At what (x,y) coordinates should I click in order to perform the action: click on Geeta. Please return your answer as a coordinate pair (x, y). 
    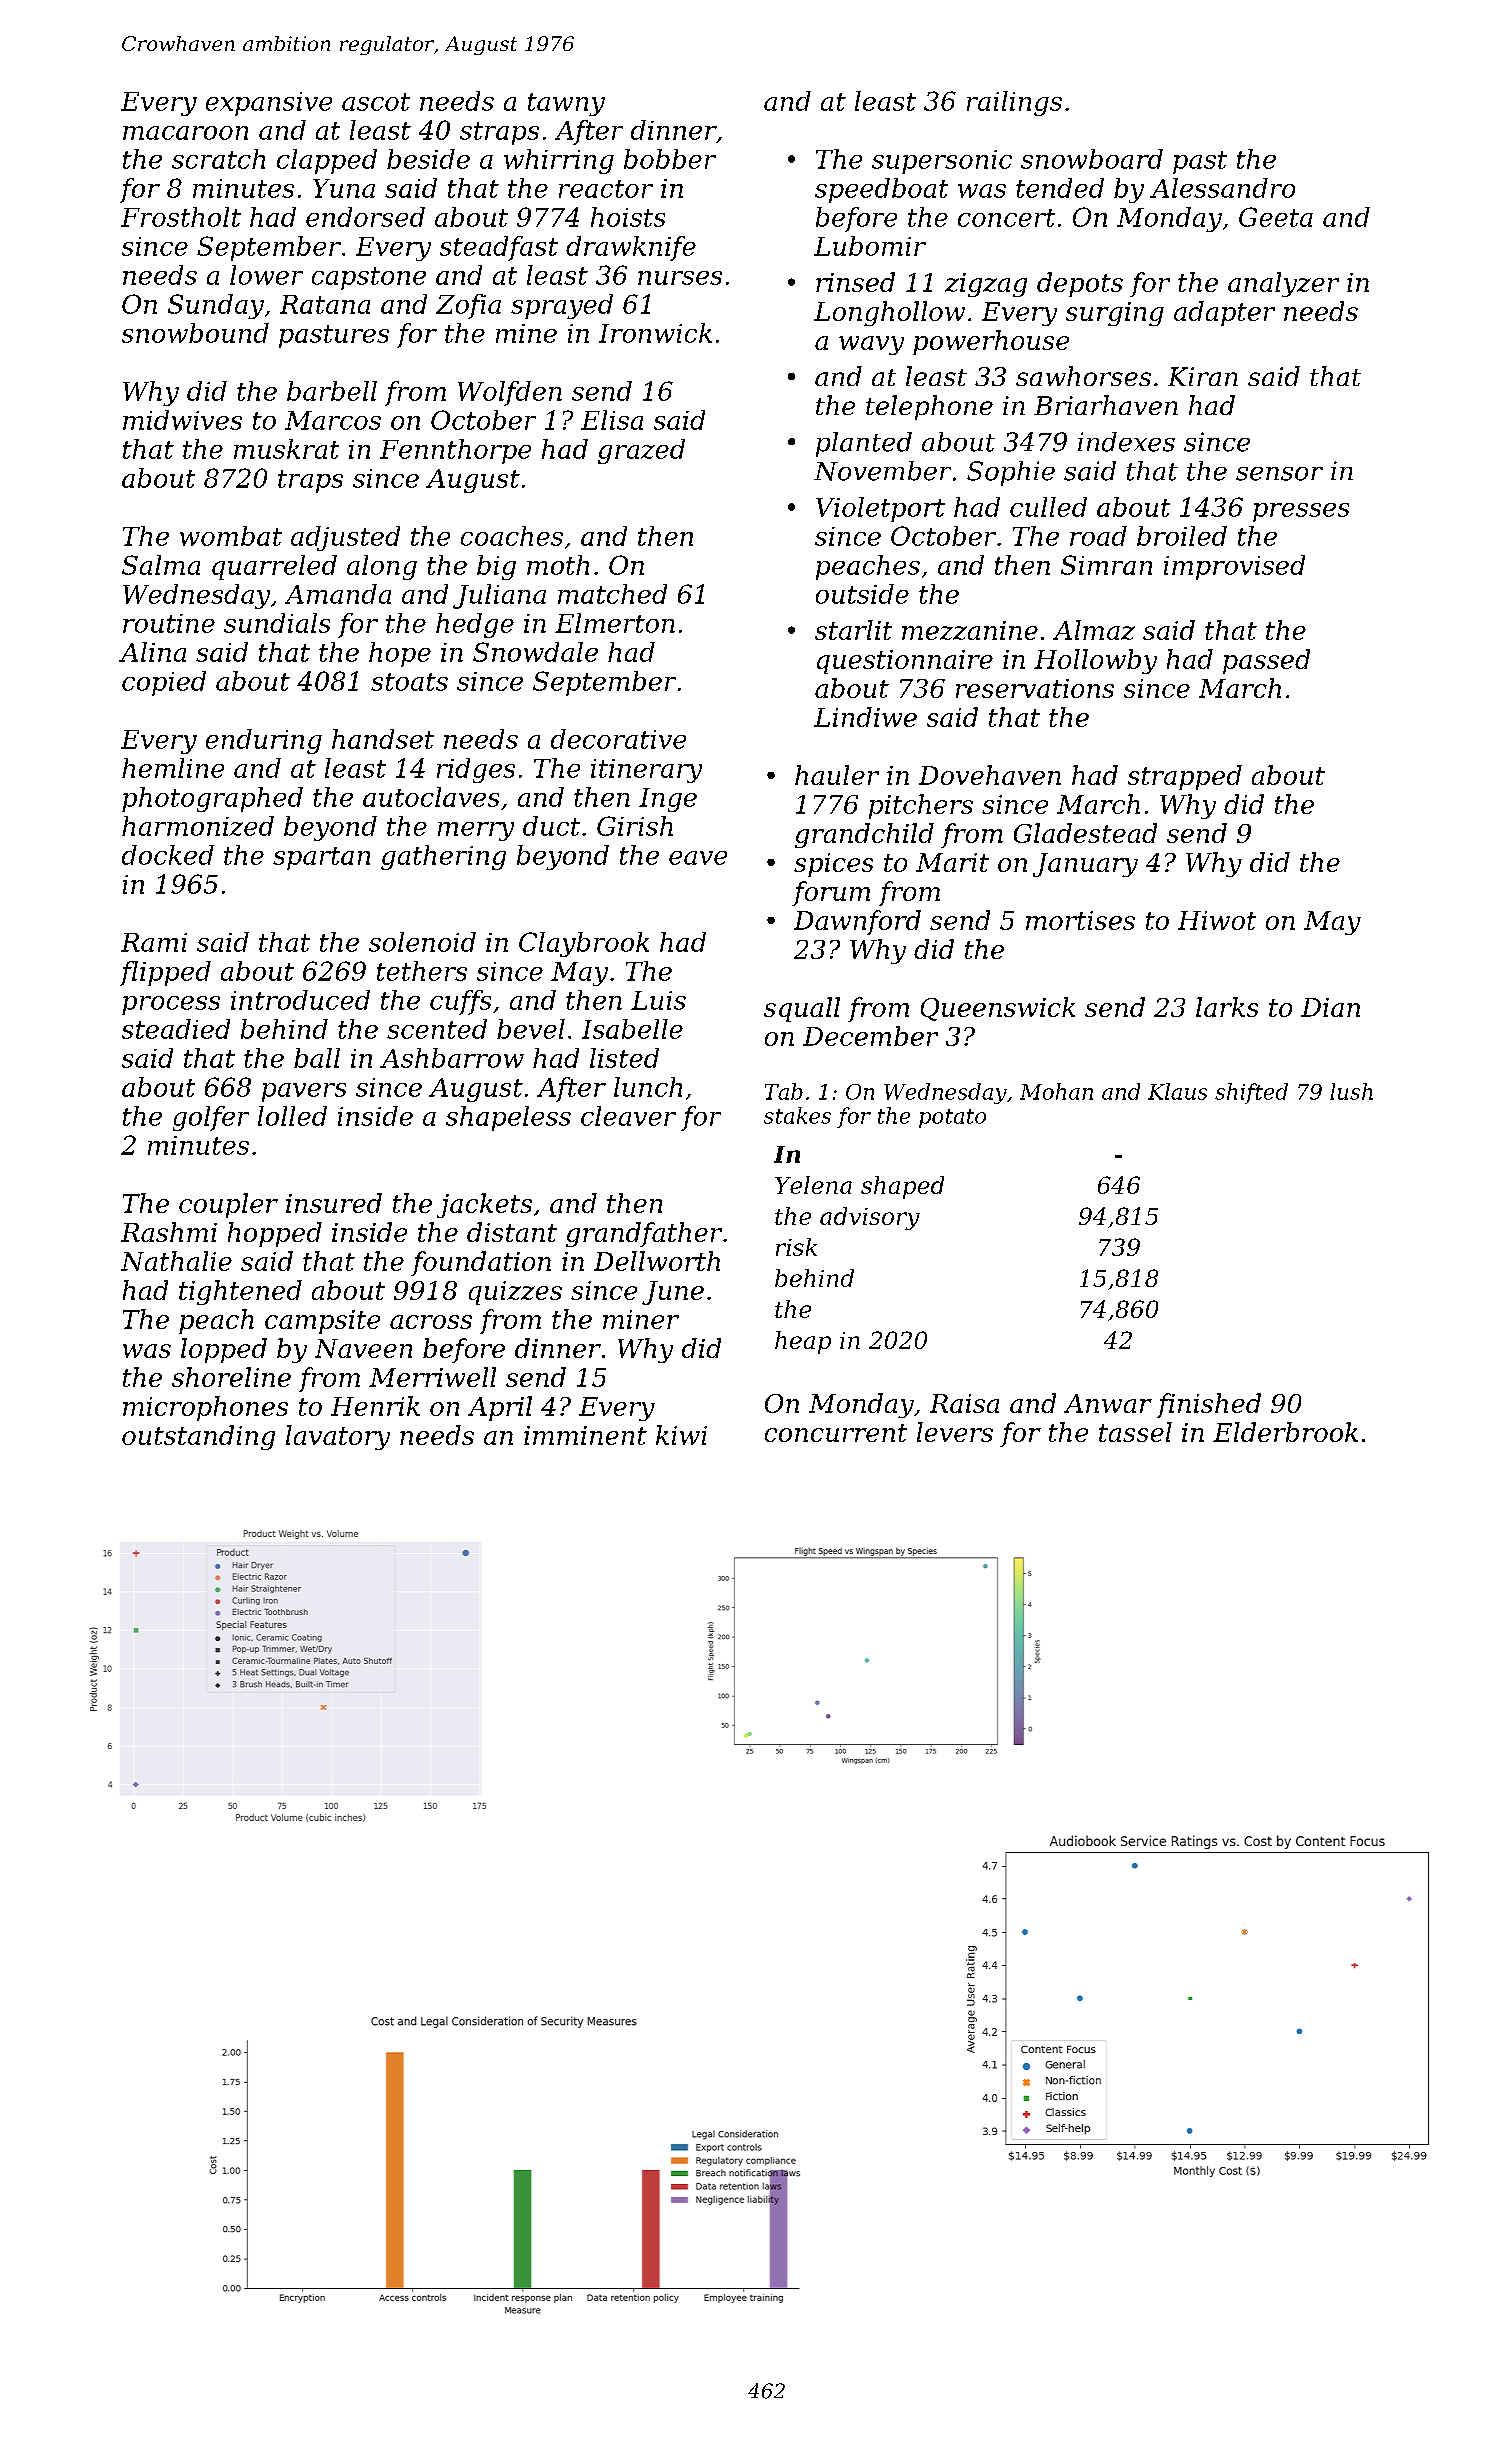
    Looking at the image, I should click on (1276, 217).
